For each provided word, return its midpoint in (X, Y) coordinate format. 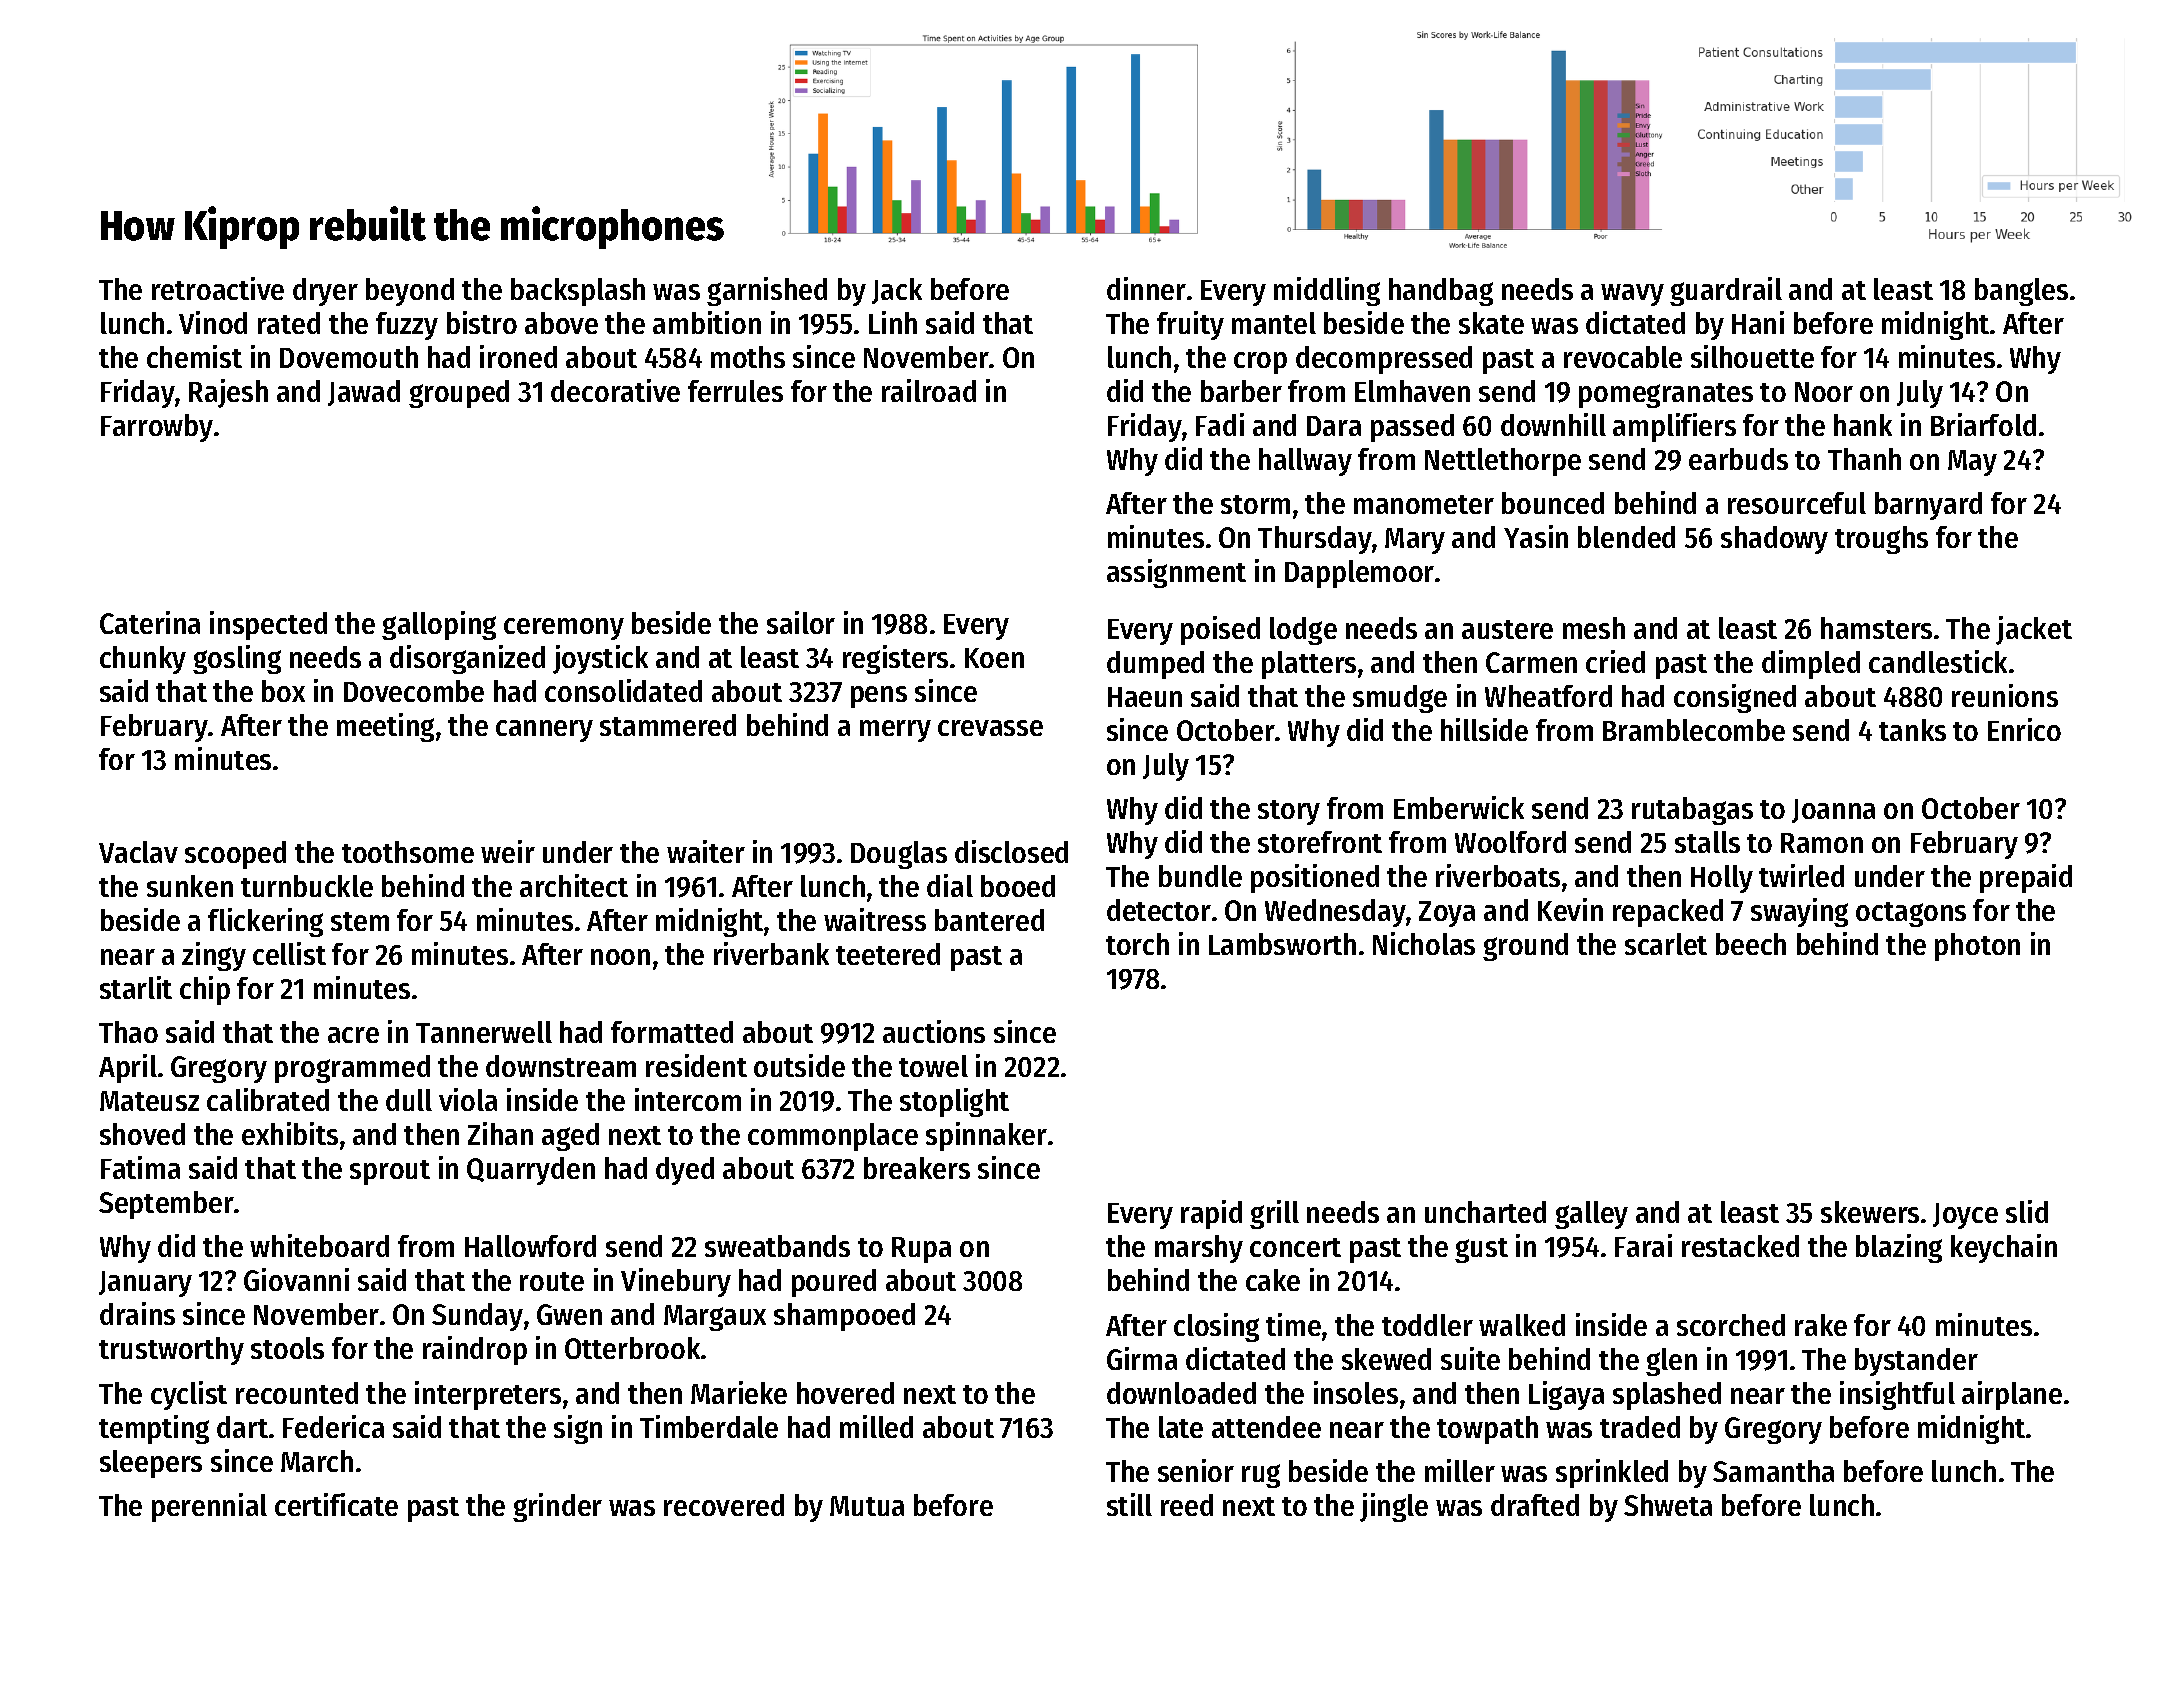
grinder (557, 1507)
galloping (439, 625)
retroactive (218, 288)
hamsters (1876, 628)
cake (1273, 1280)
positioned (1315, 878)
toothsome (408, 852)
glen (1671, 1362)
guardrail (1726, 291)
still (1129, 1504)
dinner (1146, 288)
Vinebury (676, 1282)
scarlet (1666, 944)
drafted (1535, 1505)
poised (1220, 630)
